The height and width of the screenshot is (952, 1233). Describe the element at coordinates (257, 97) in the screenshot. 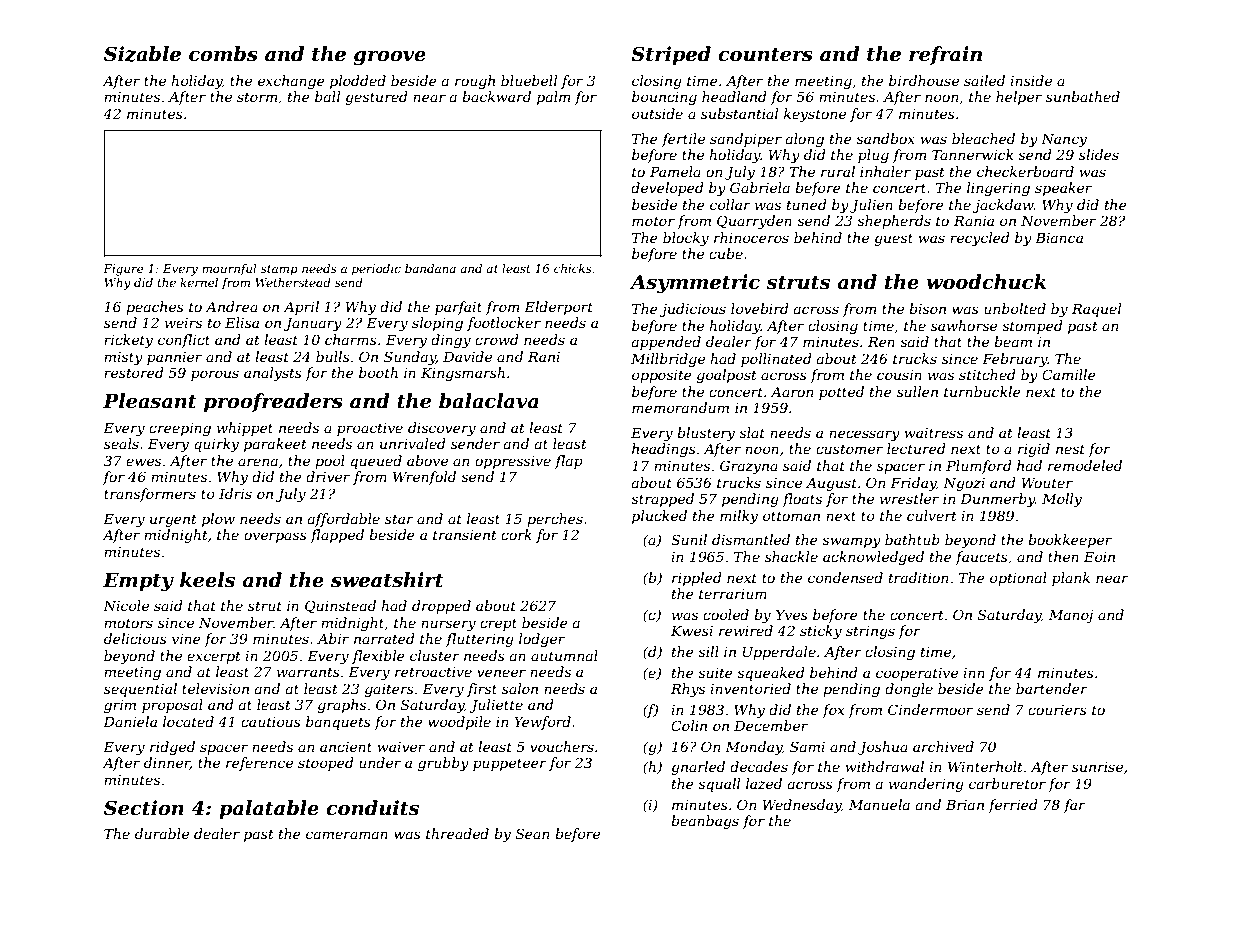

I see `storm` at that location.
